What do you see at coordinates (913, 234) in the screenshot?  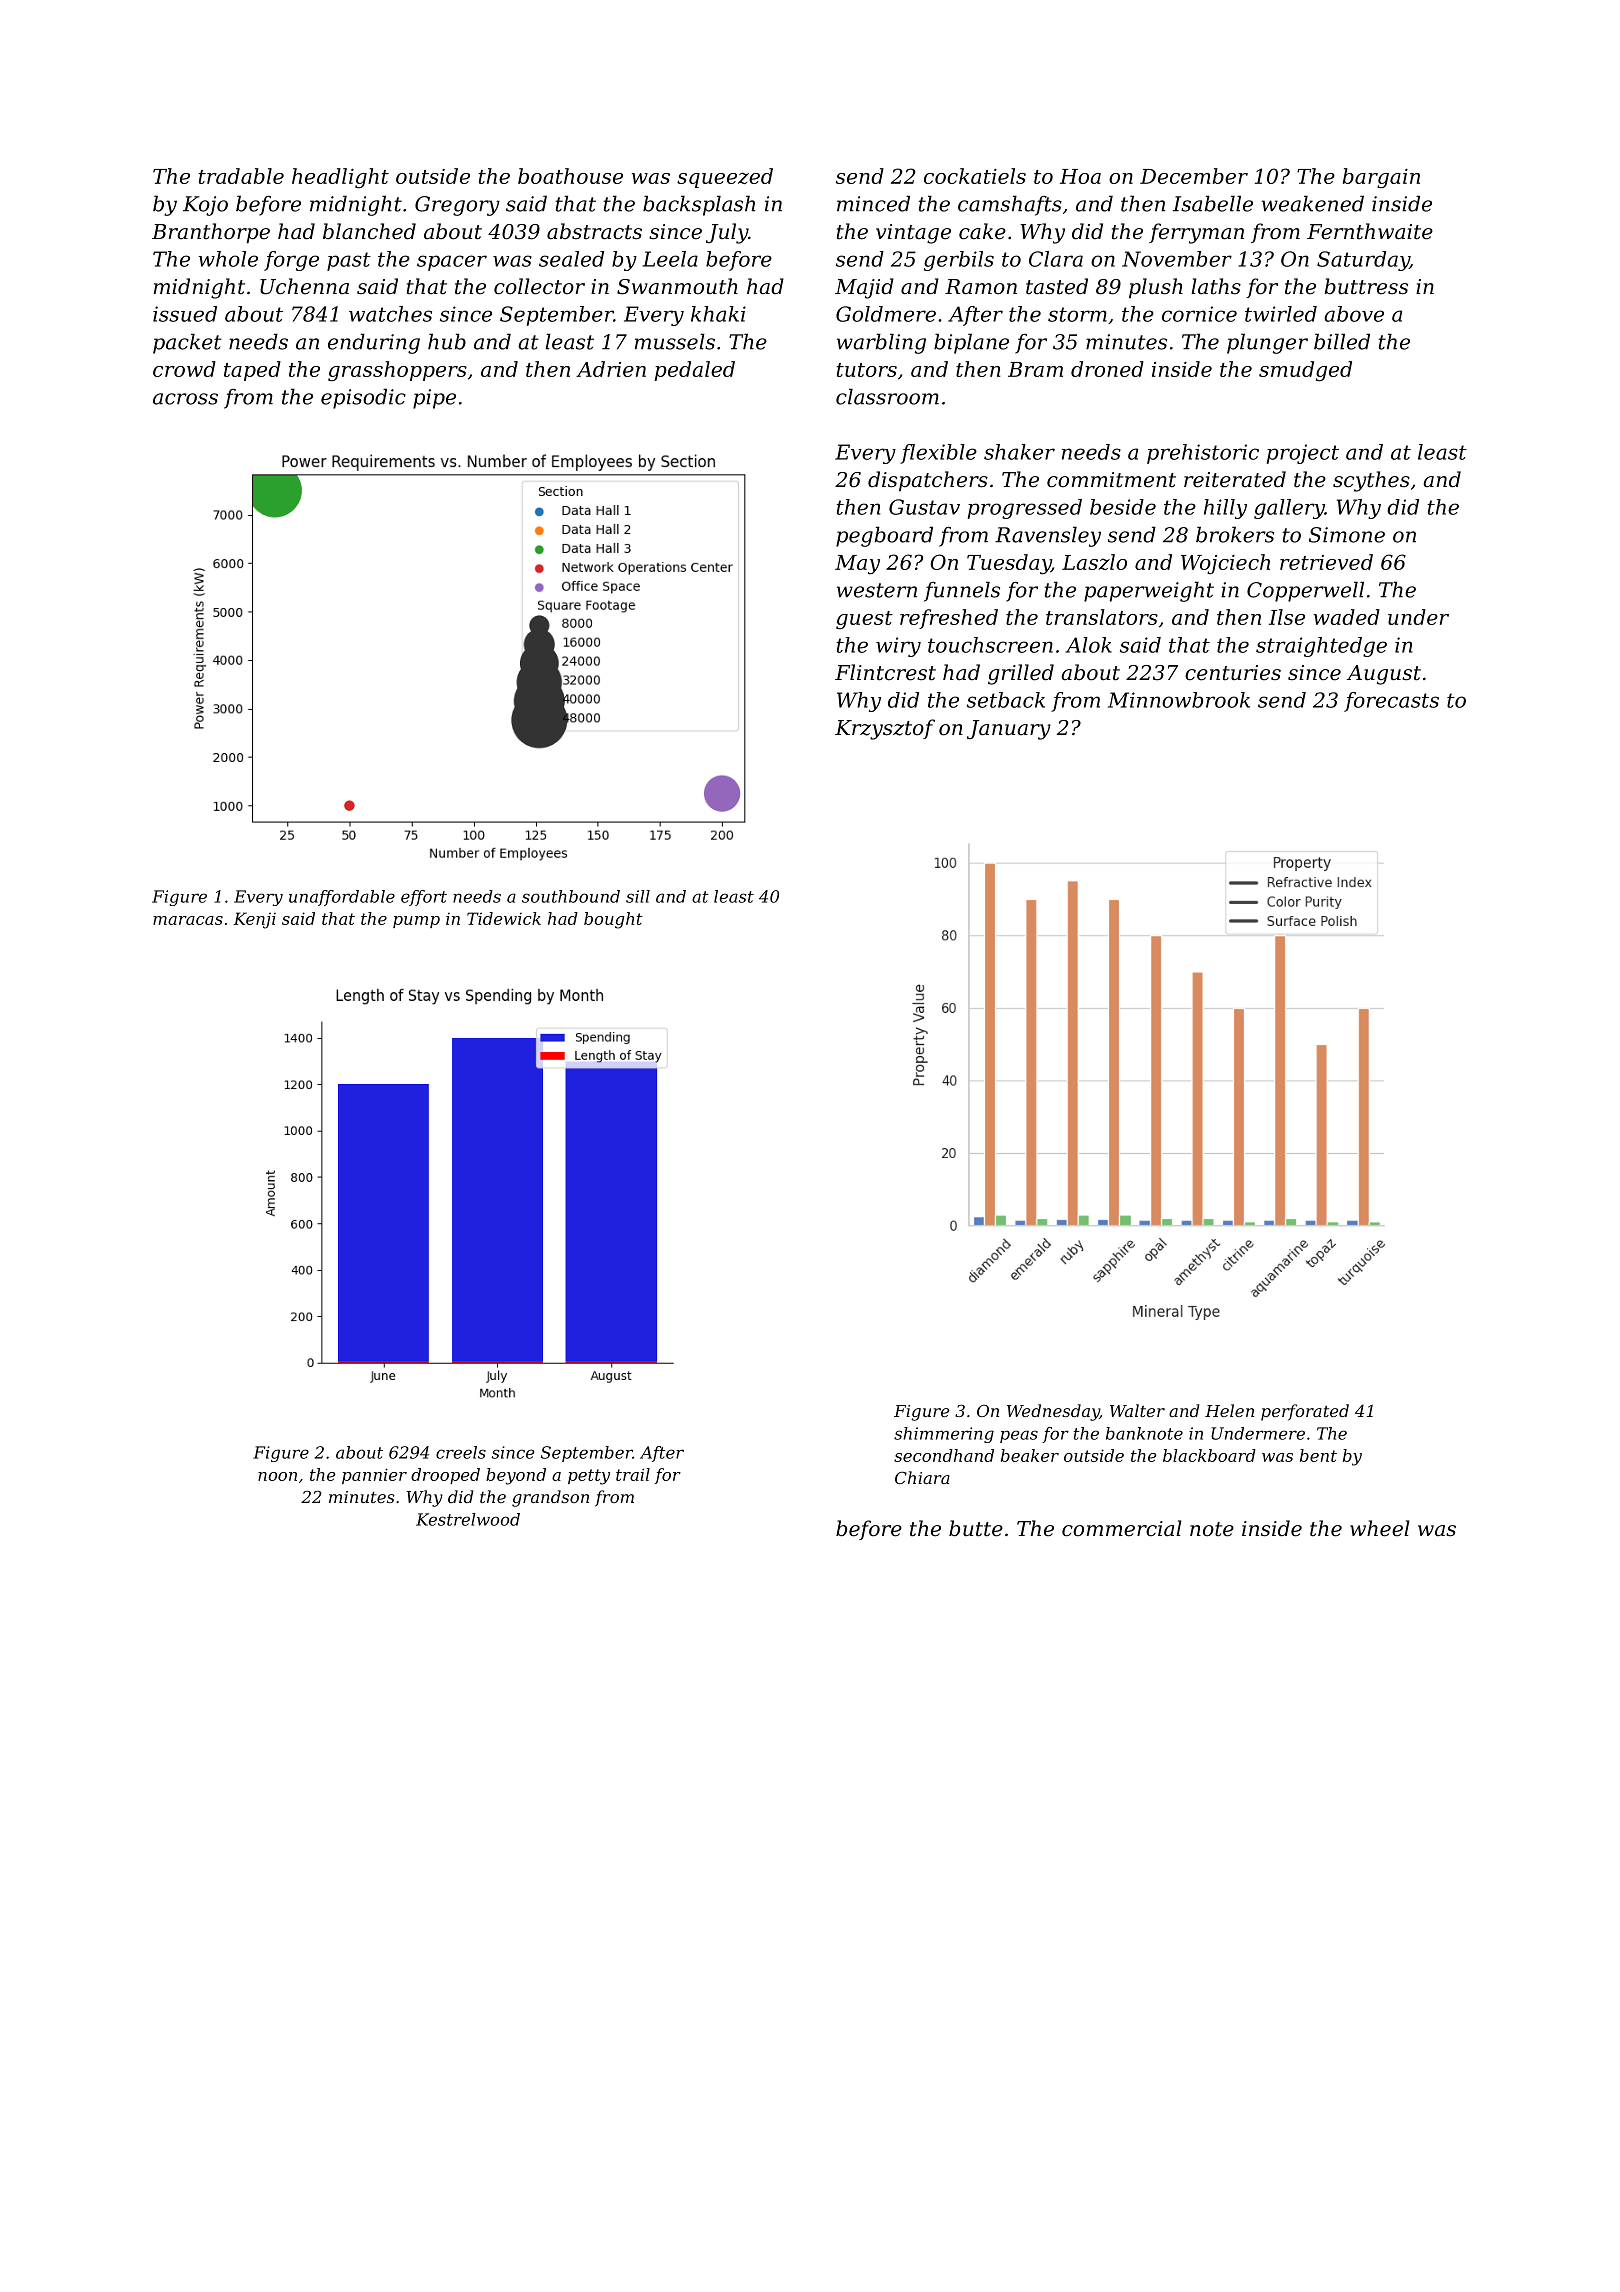 I see `vintage` at bounding box center [913, 234].
